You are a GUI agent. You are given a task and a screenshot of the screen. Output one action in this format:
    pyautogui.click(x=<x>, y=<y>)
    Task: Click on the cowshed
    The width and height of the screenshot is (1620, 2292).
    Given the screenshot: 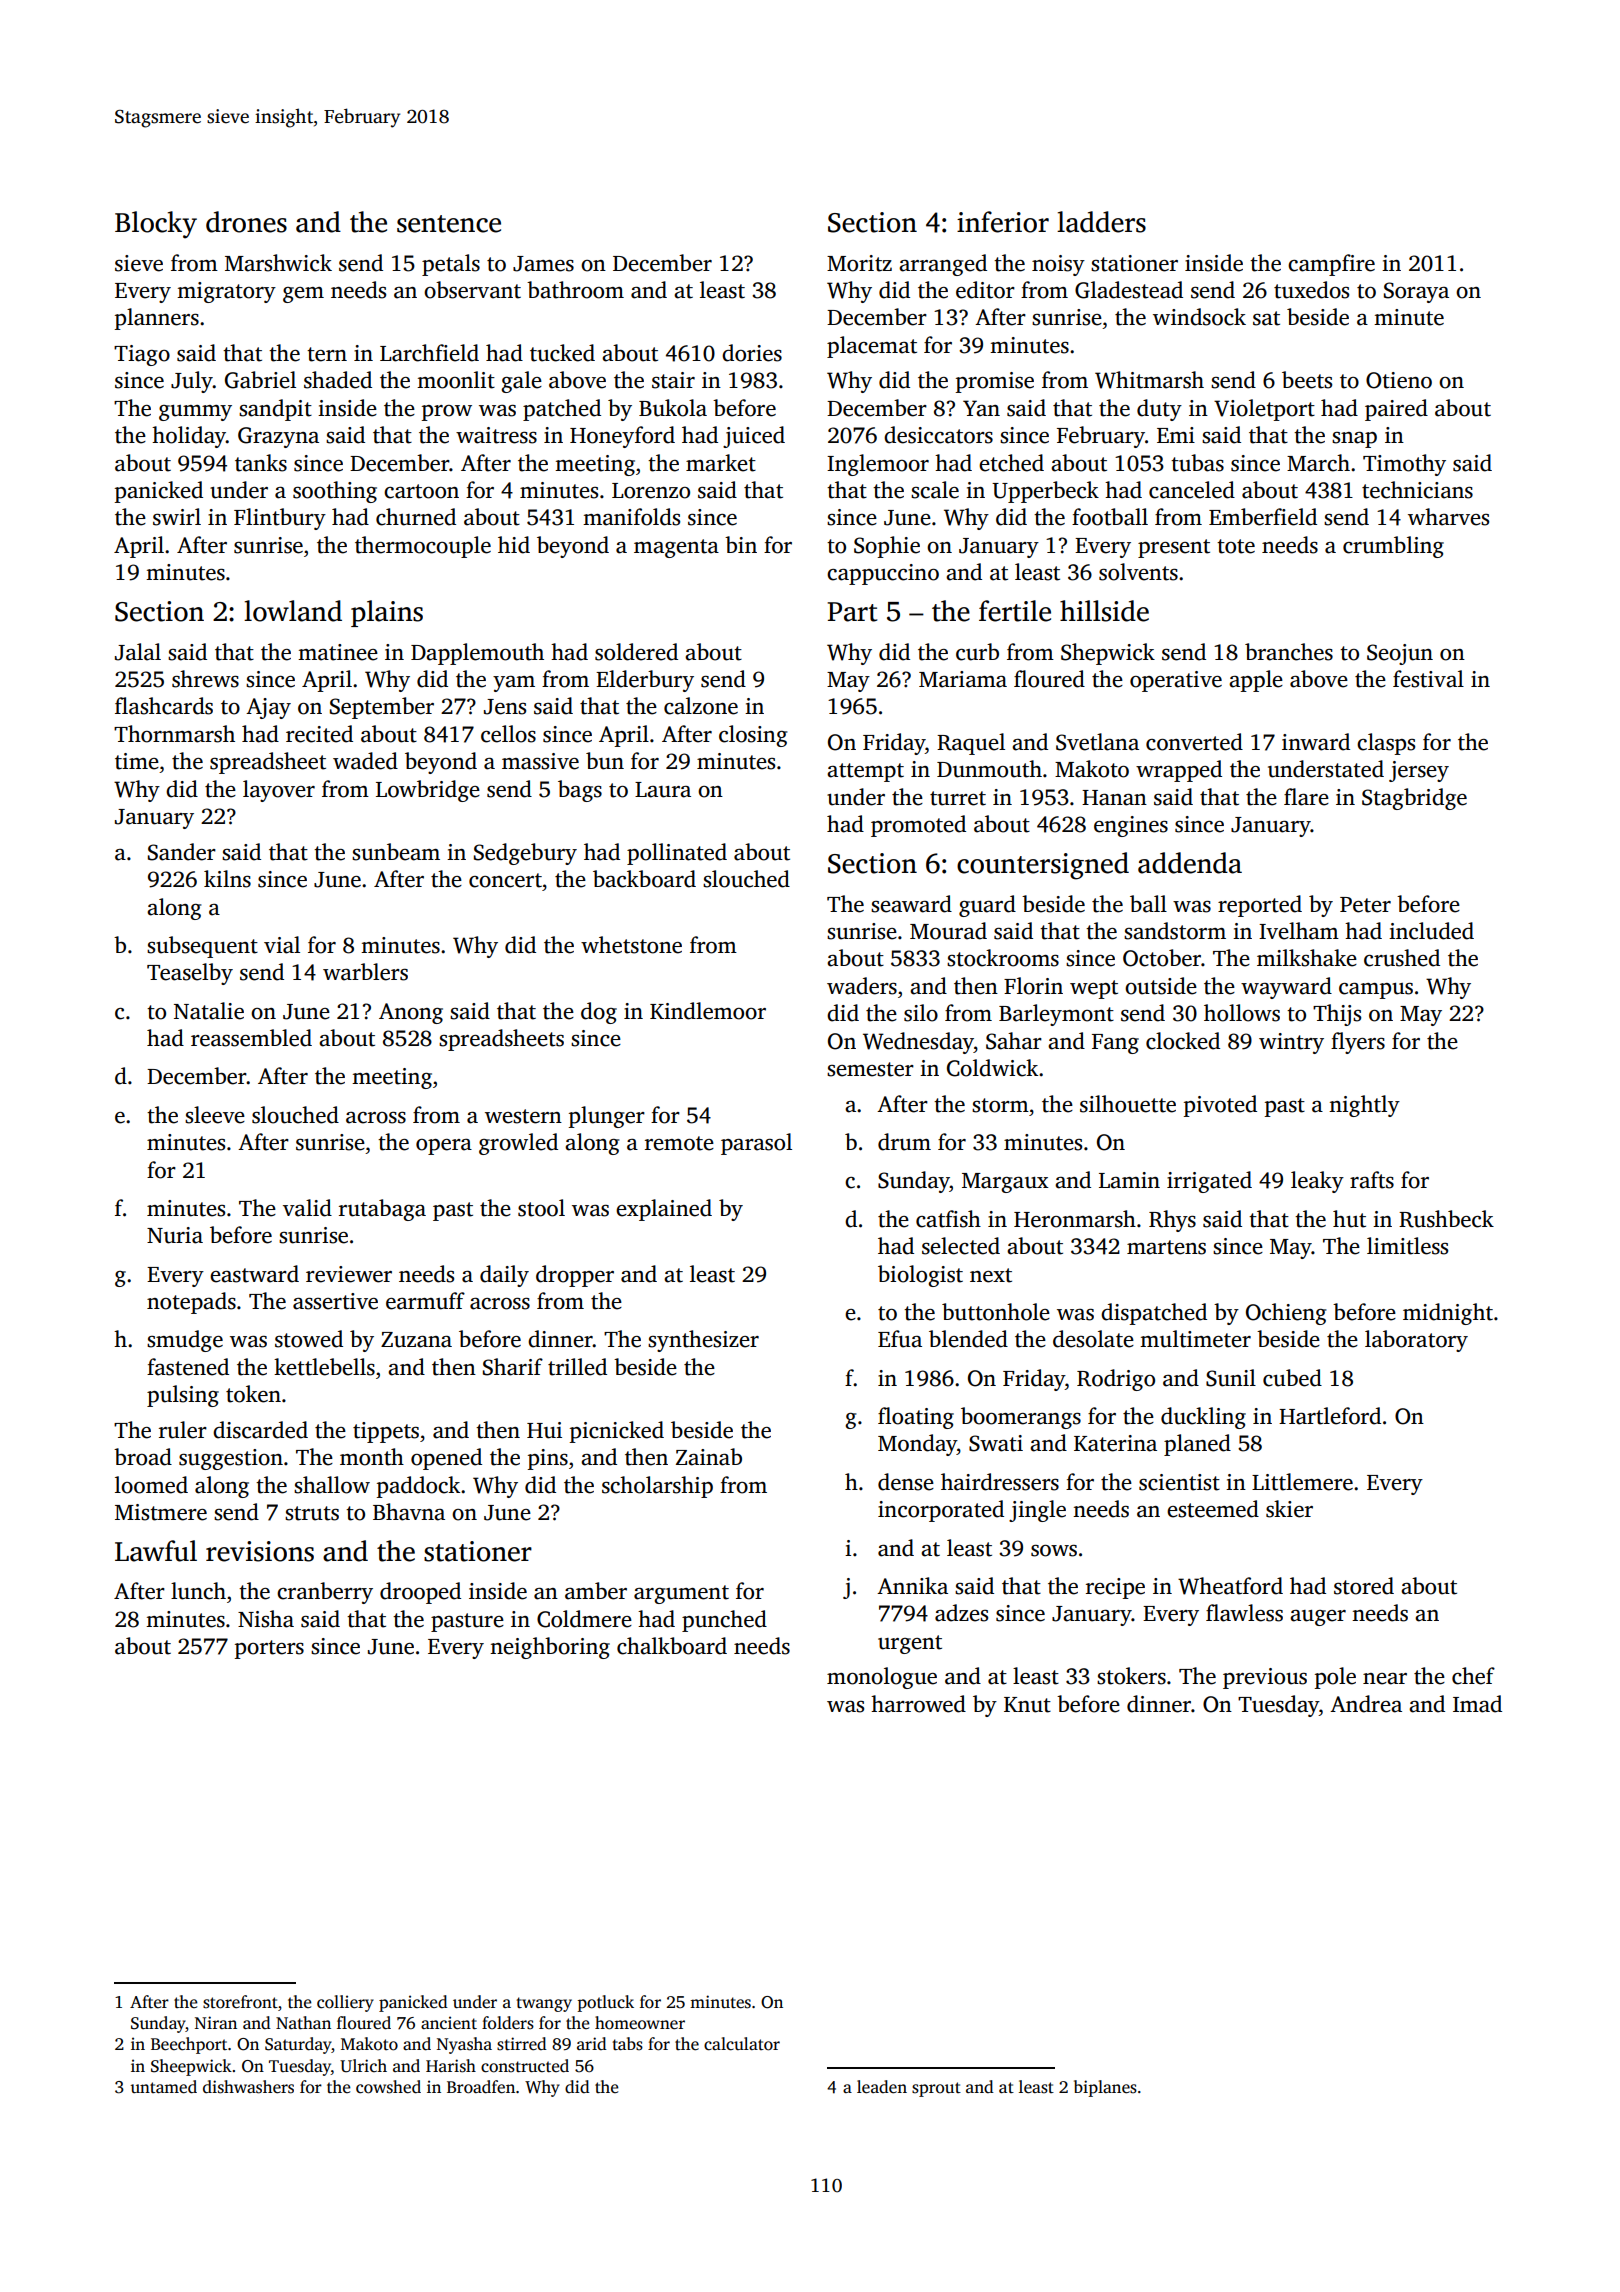 What is the action you would take?
    pyautogui.click(x=388, y=2087)
